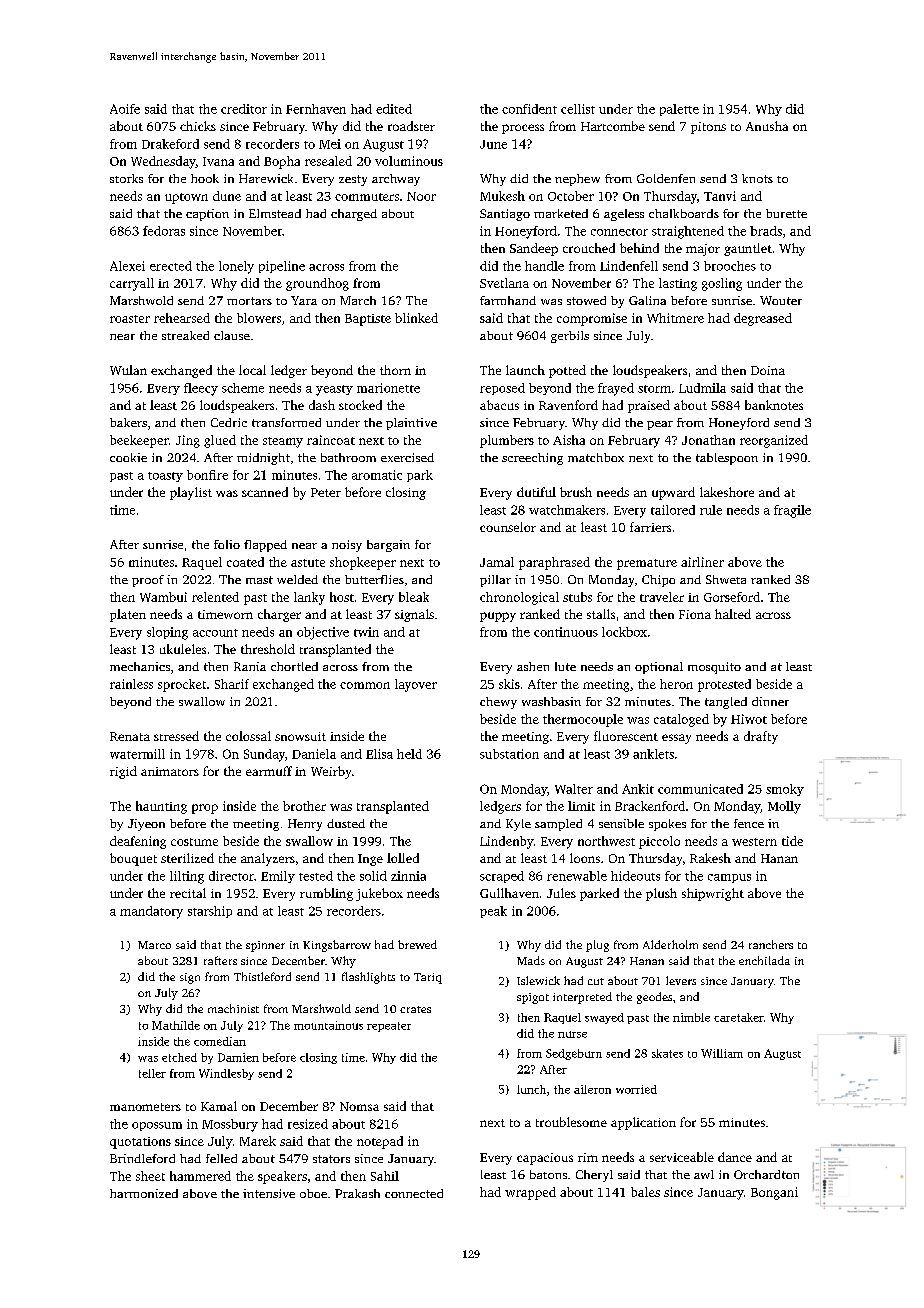 The height and width of the document is (1308, 924). Describe the element at coordinates (645, 1192) in the document. I see `bales` at that location.
